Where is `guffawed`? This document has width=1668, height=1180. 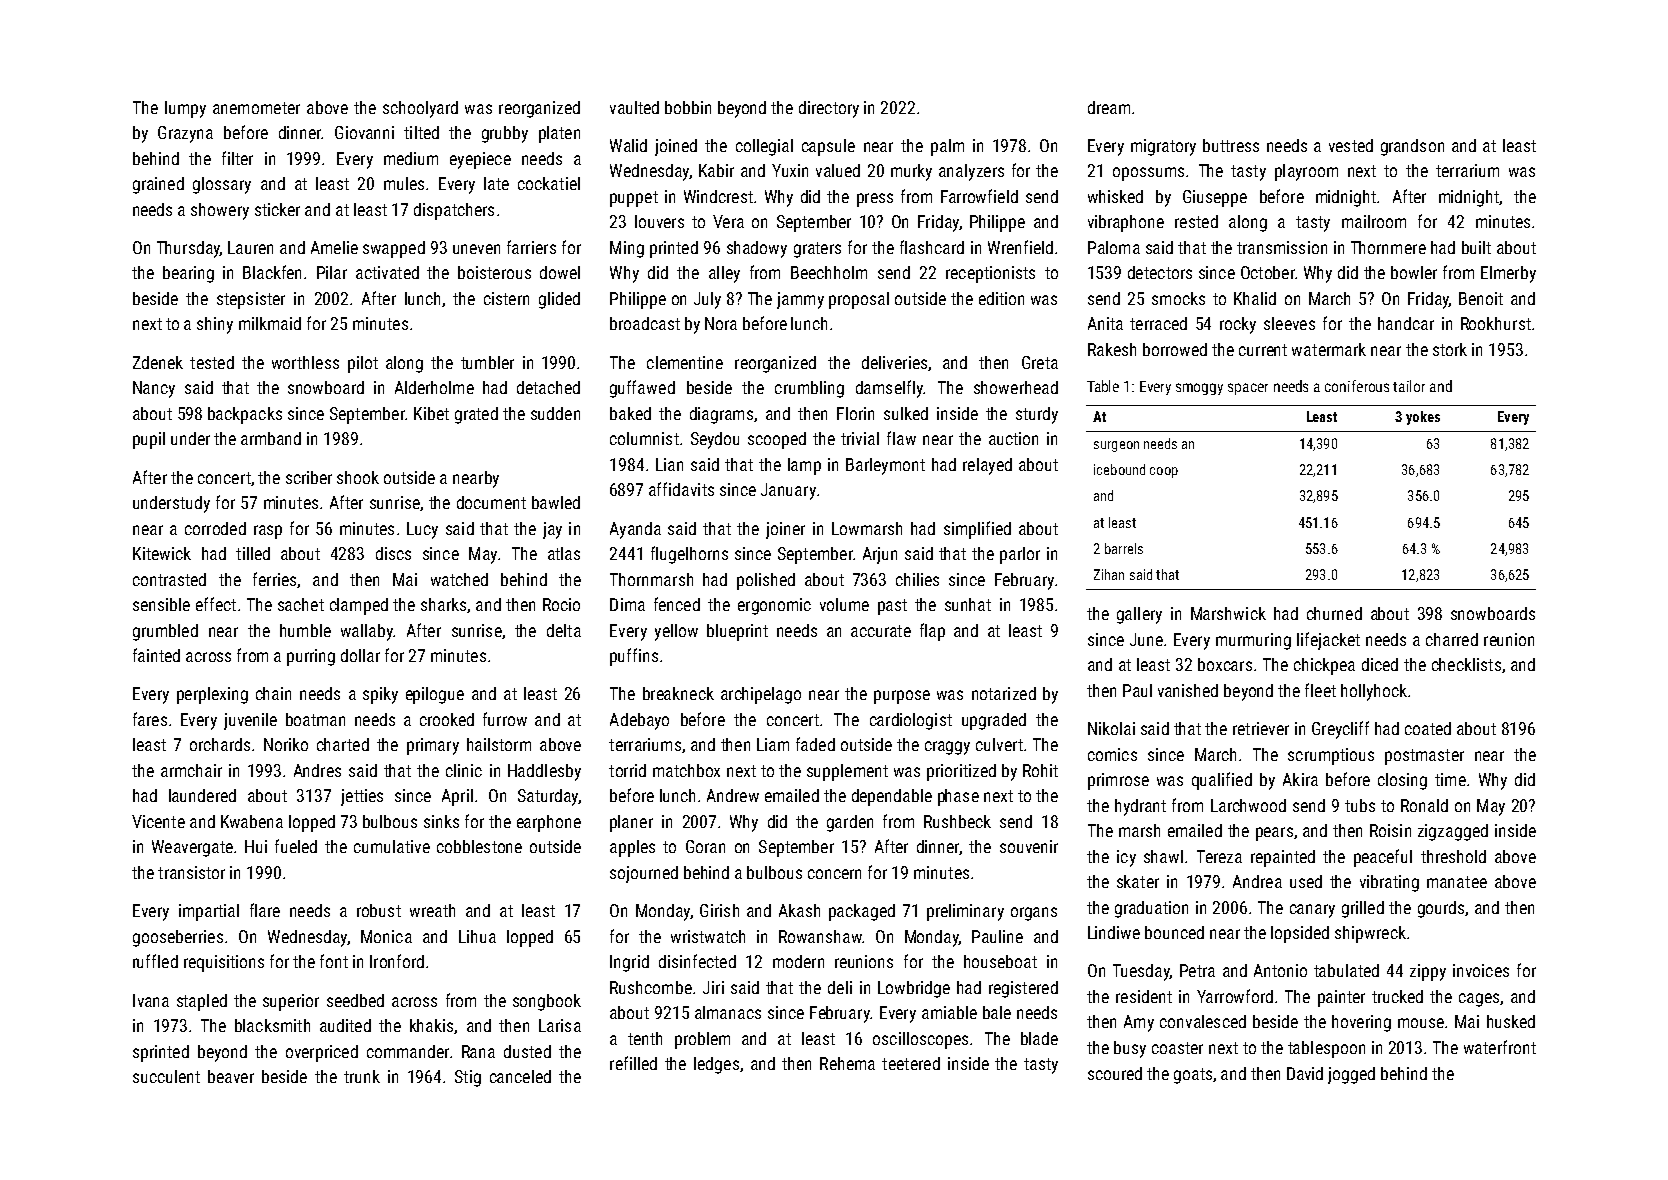 guffawed is located at coordinates (642, 389).
